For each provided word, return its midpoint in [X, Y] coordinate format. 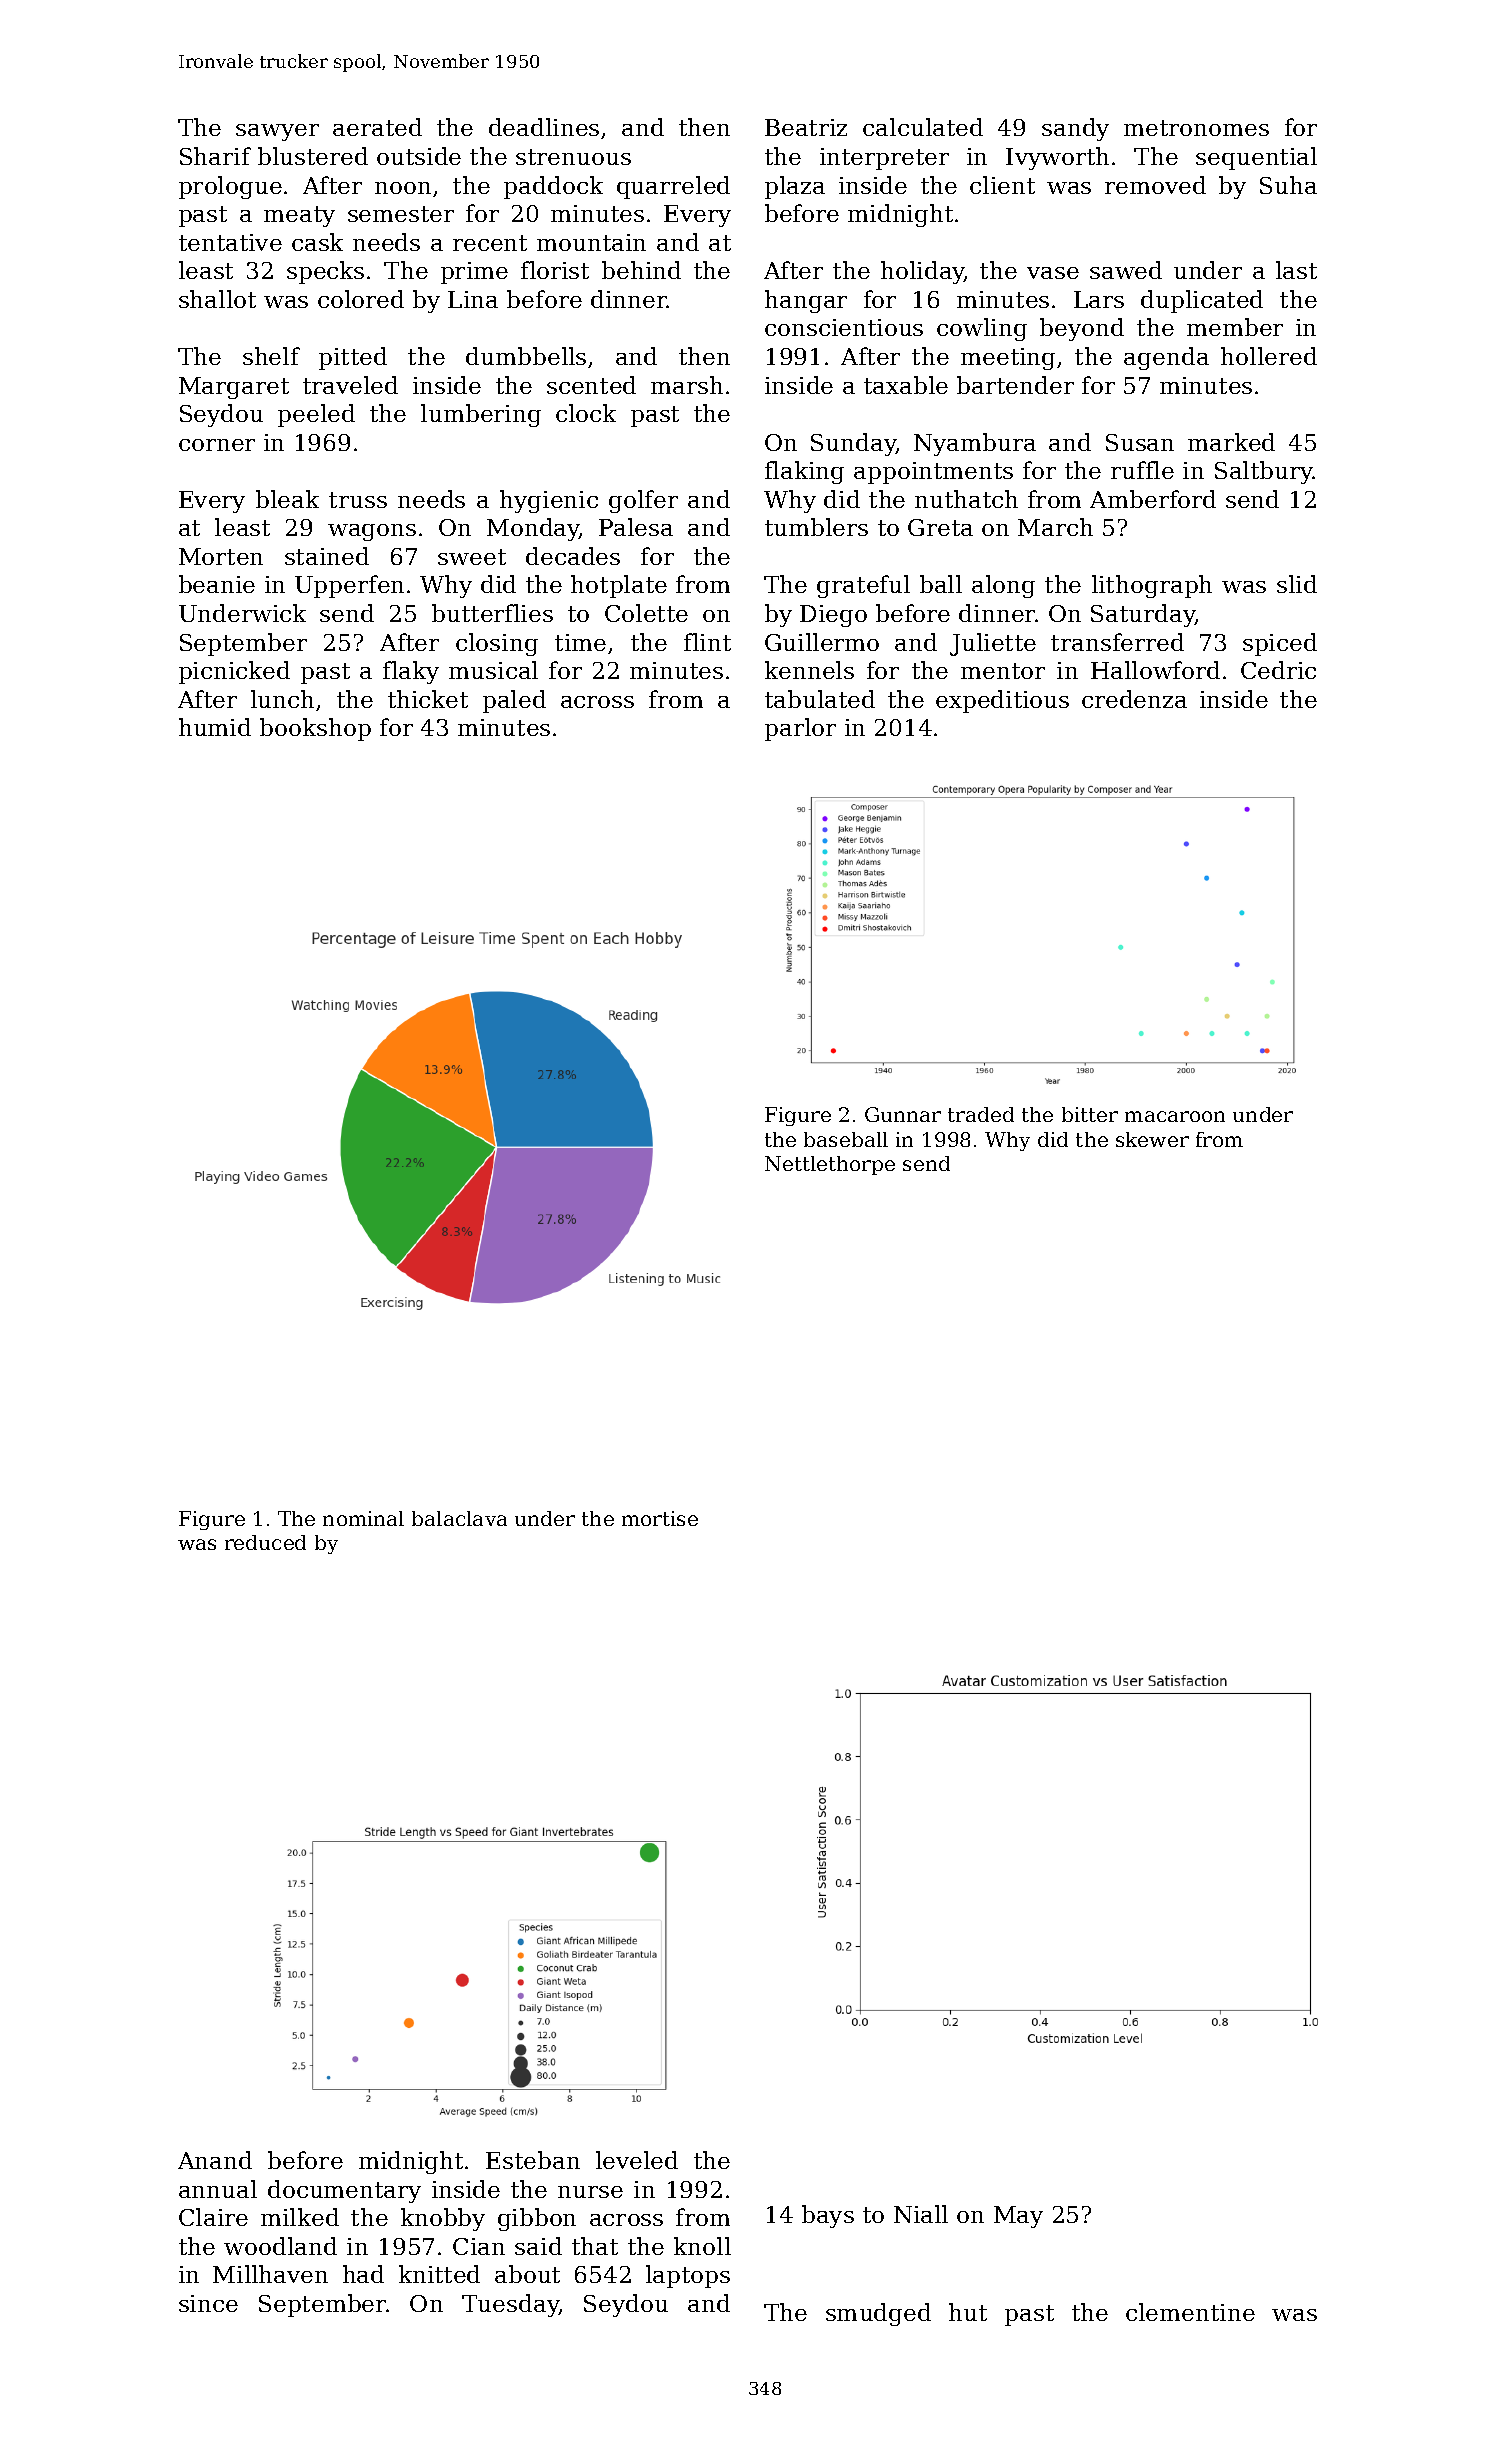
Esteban [533, 2160]
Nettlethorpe [830, 1165]
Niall [921, 2214]
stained [327, 556]
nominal [363, 1518]
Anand [215, 2160]
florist [555, 270]
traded [981, 1114]
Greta [940, 527]
